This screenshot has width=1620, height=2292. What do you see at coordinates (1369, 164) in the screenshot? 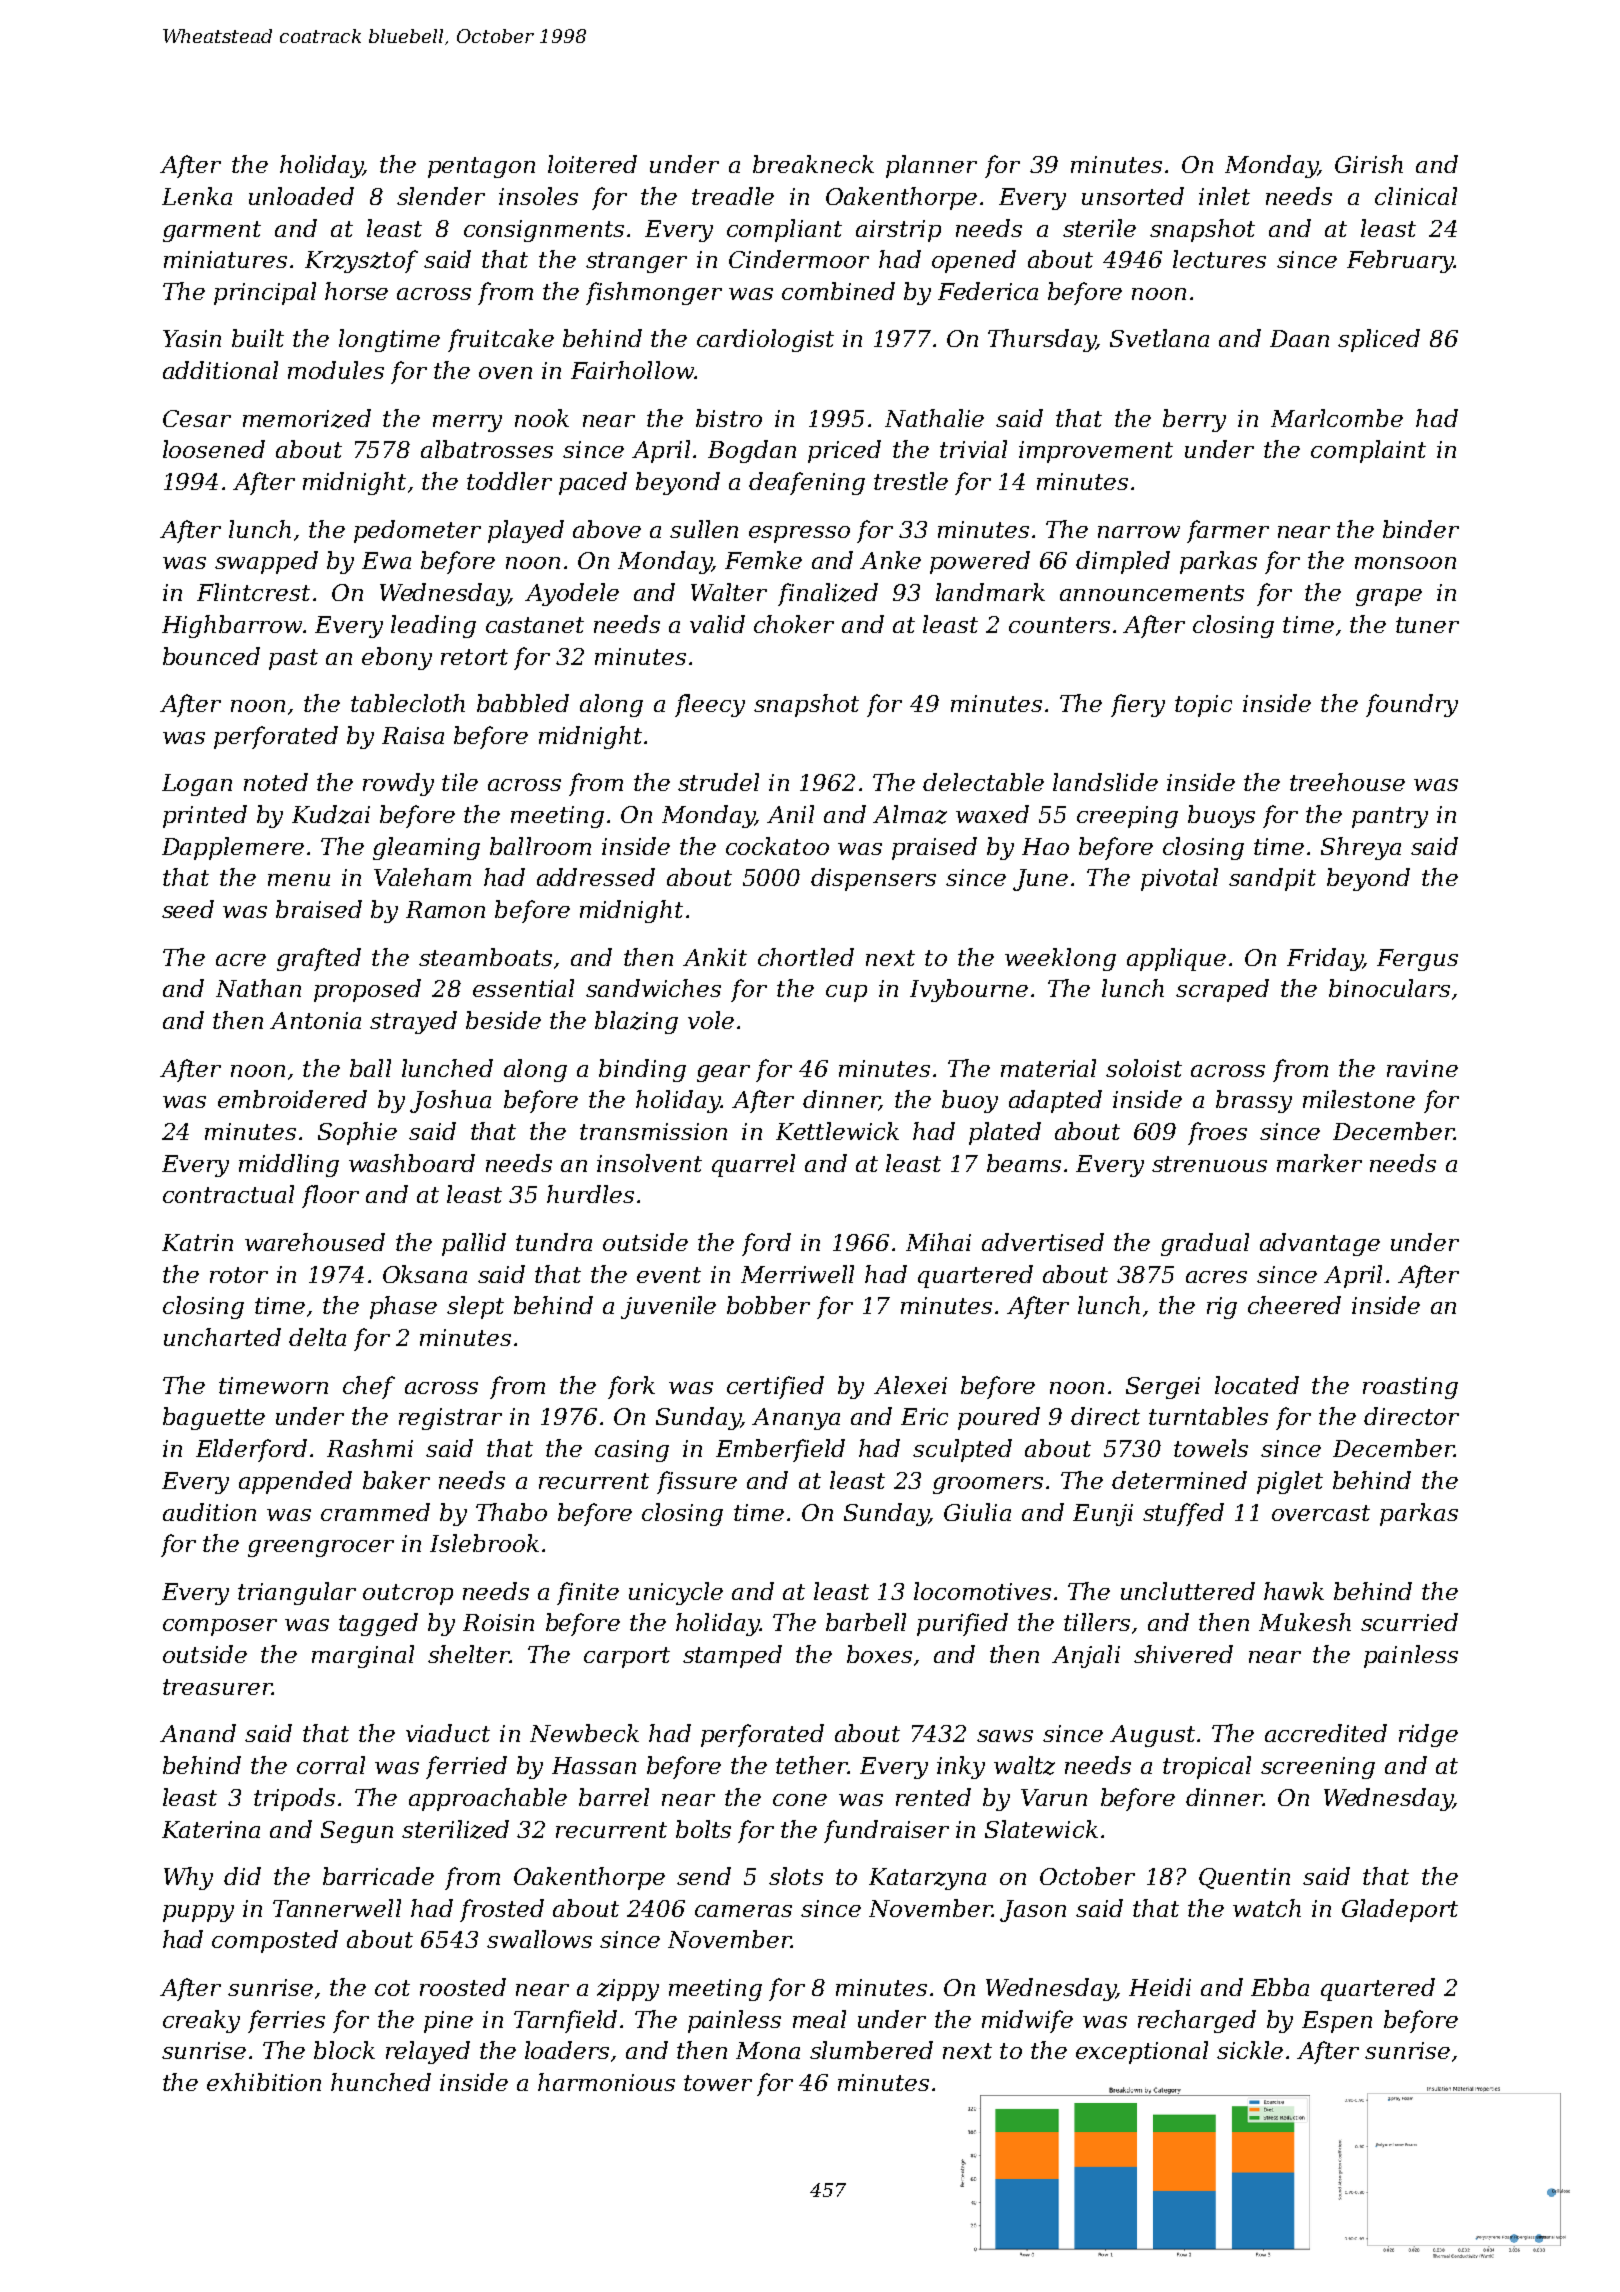
I see `Girish` at bounding box center [1369, 164].
